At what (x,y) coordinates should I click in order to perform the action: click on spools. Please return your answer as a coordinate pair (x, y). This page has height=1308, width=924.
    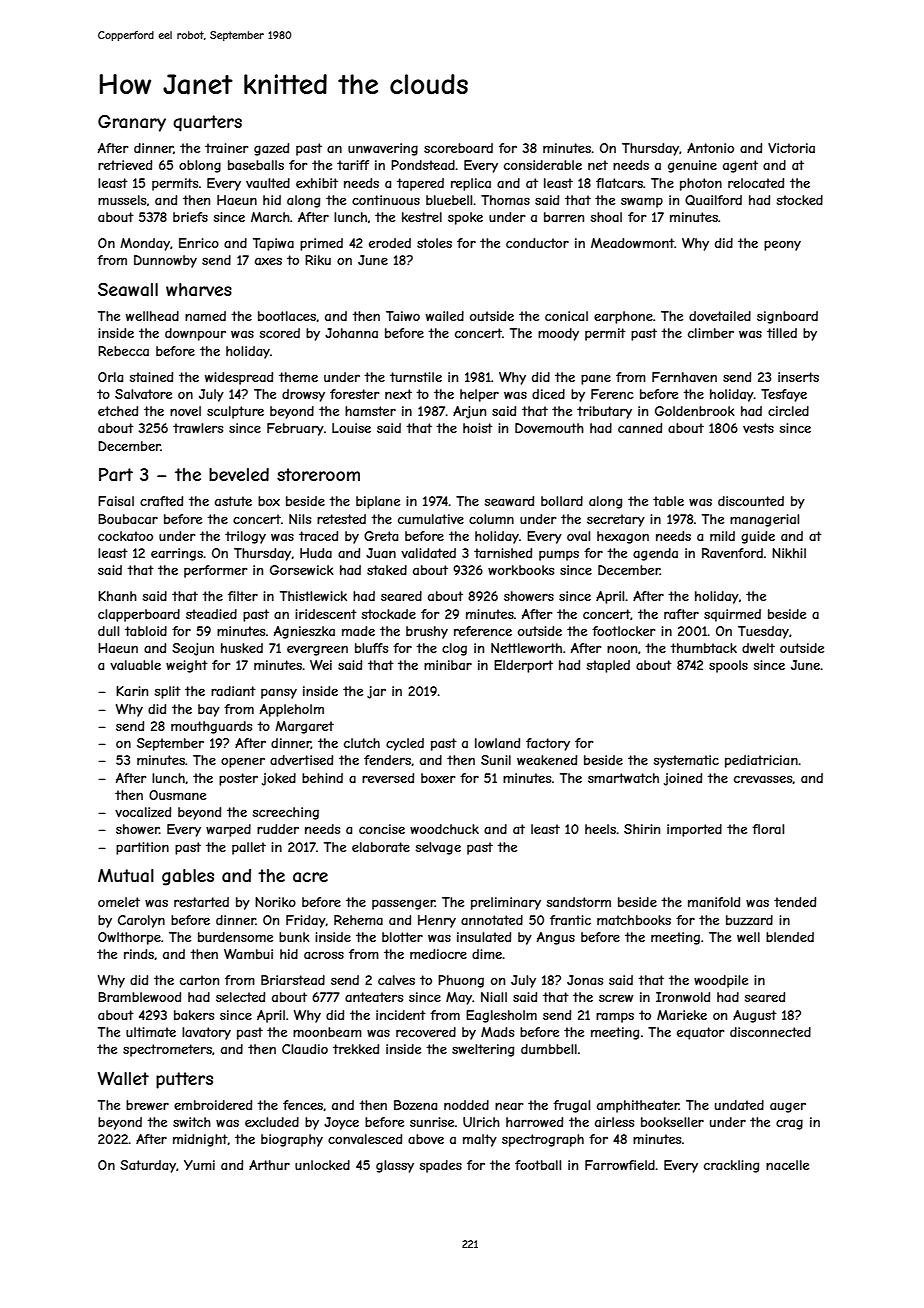
    Looking at the image, I should click on (728, 666).
